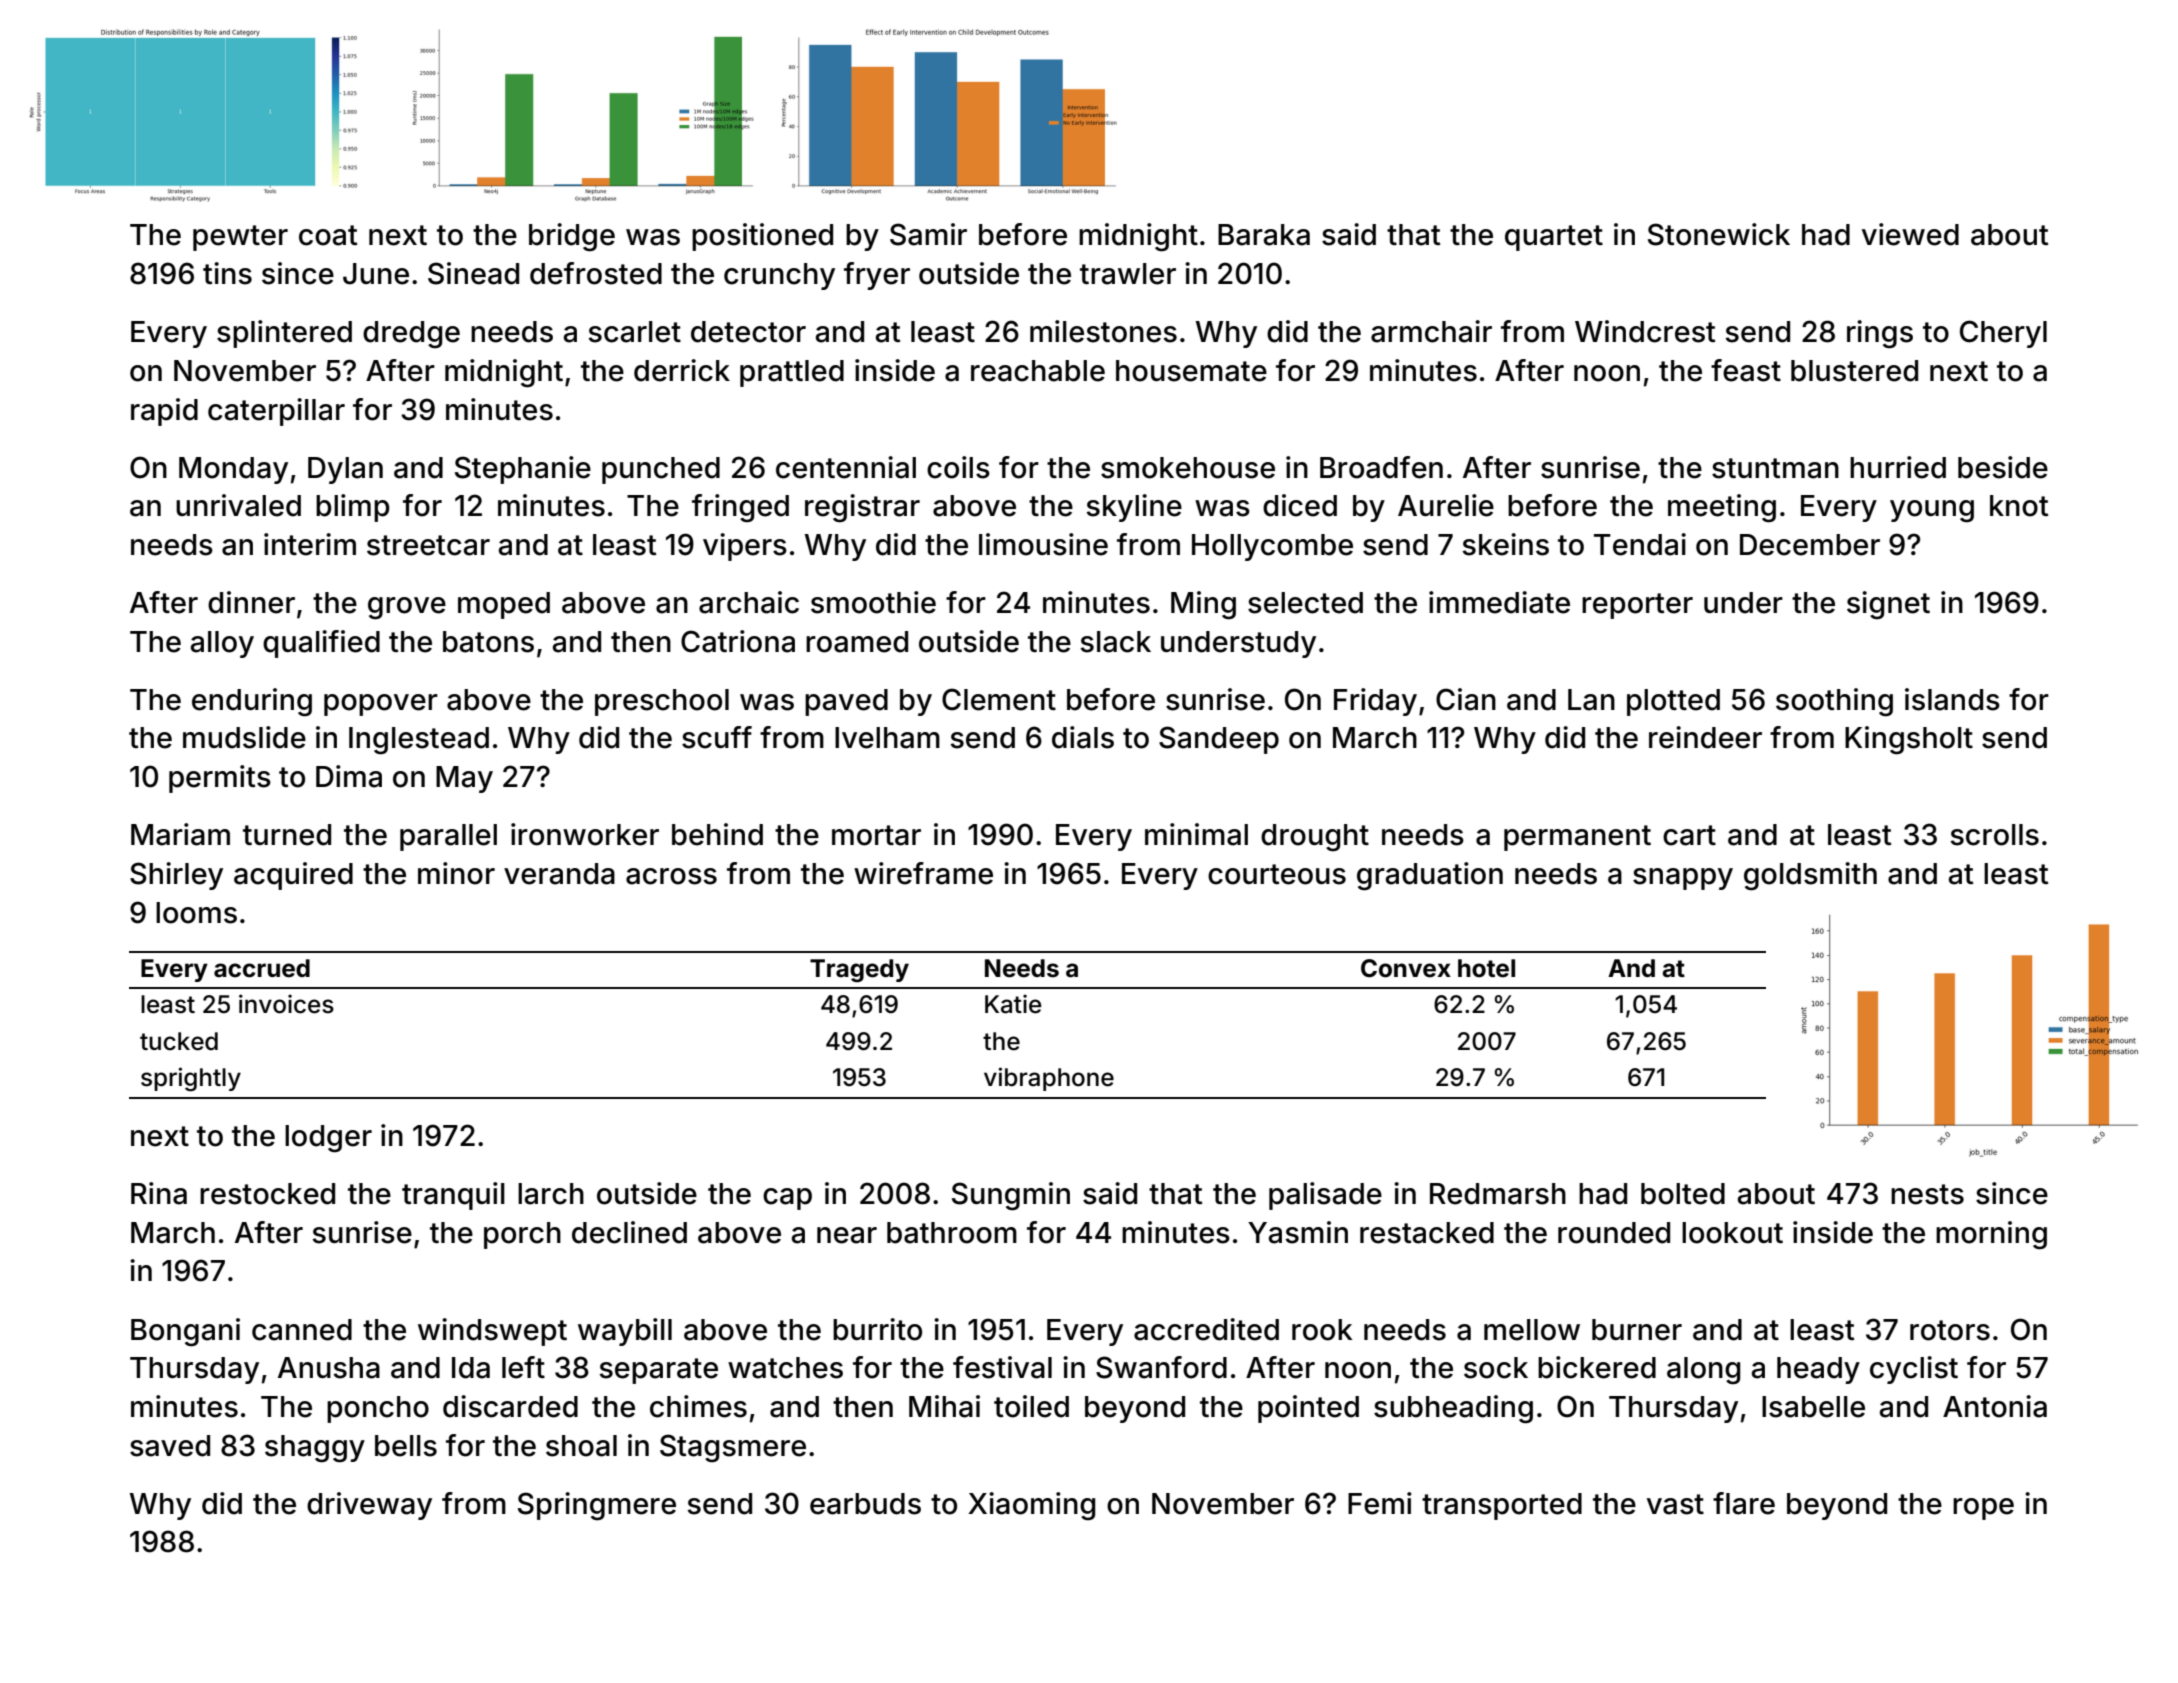  What do you see at coordinates (2019, 506) in the document?
I see `knot` at bounding box center [2019, 506].
